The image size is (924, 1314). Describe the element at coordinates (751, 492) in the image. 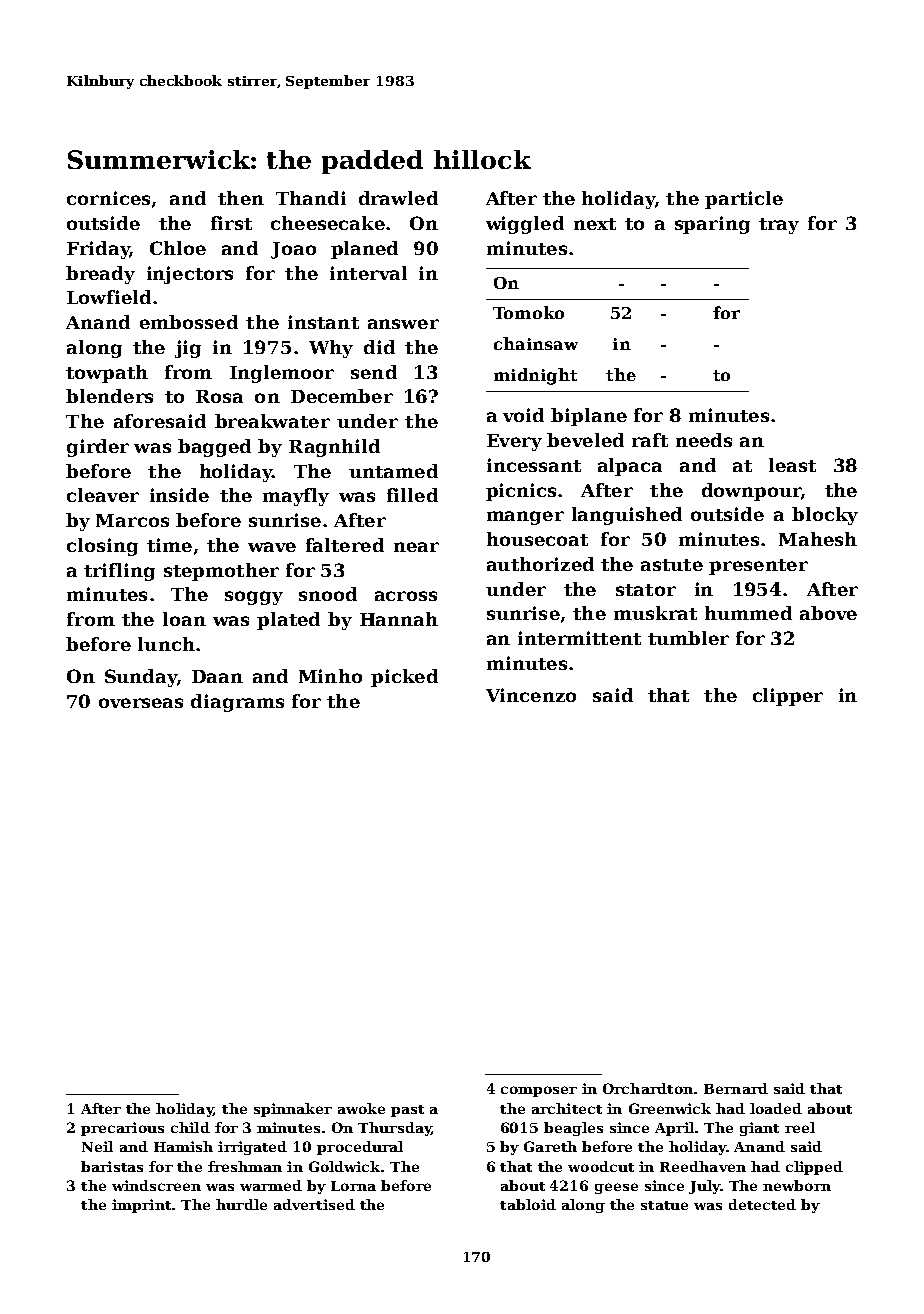

I see `downpour` at that location.
